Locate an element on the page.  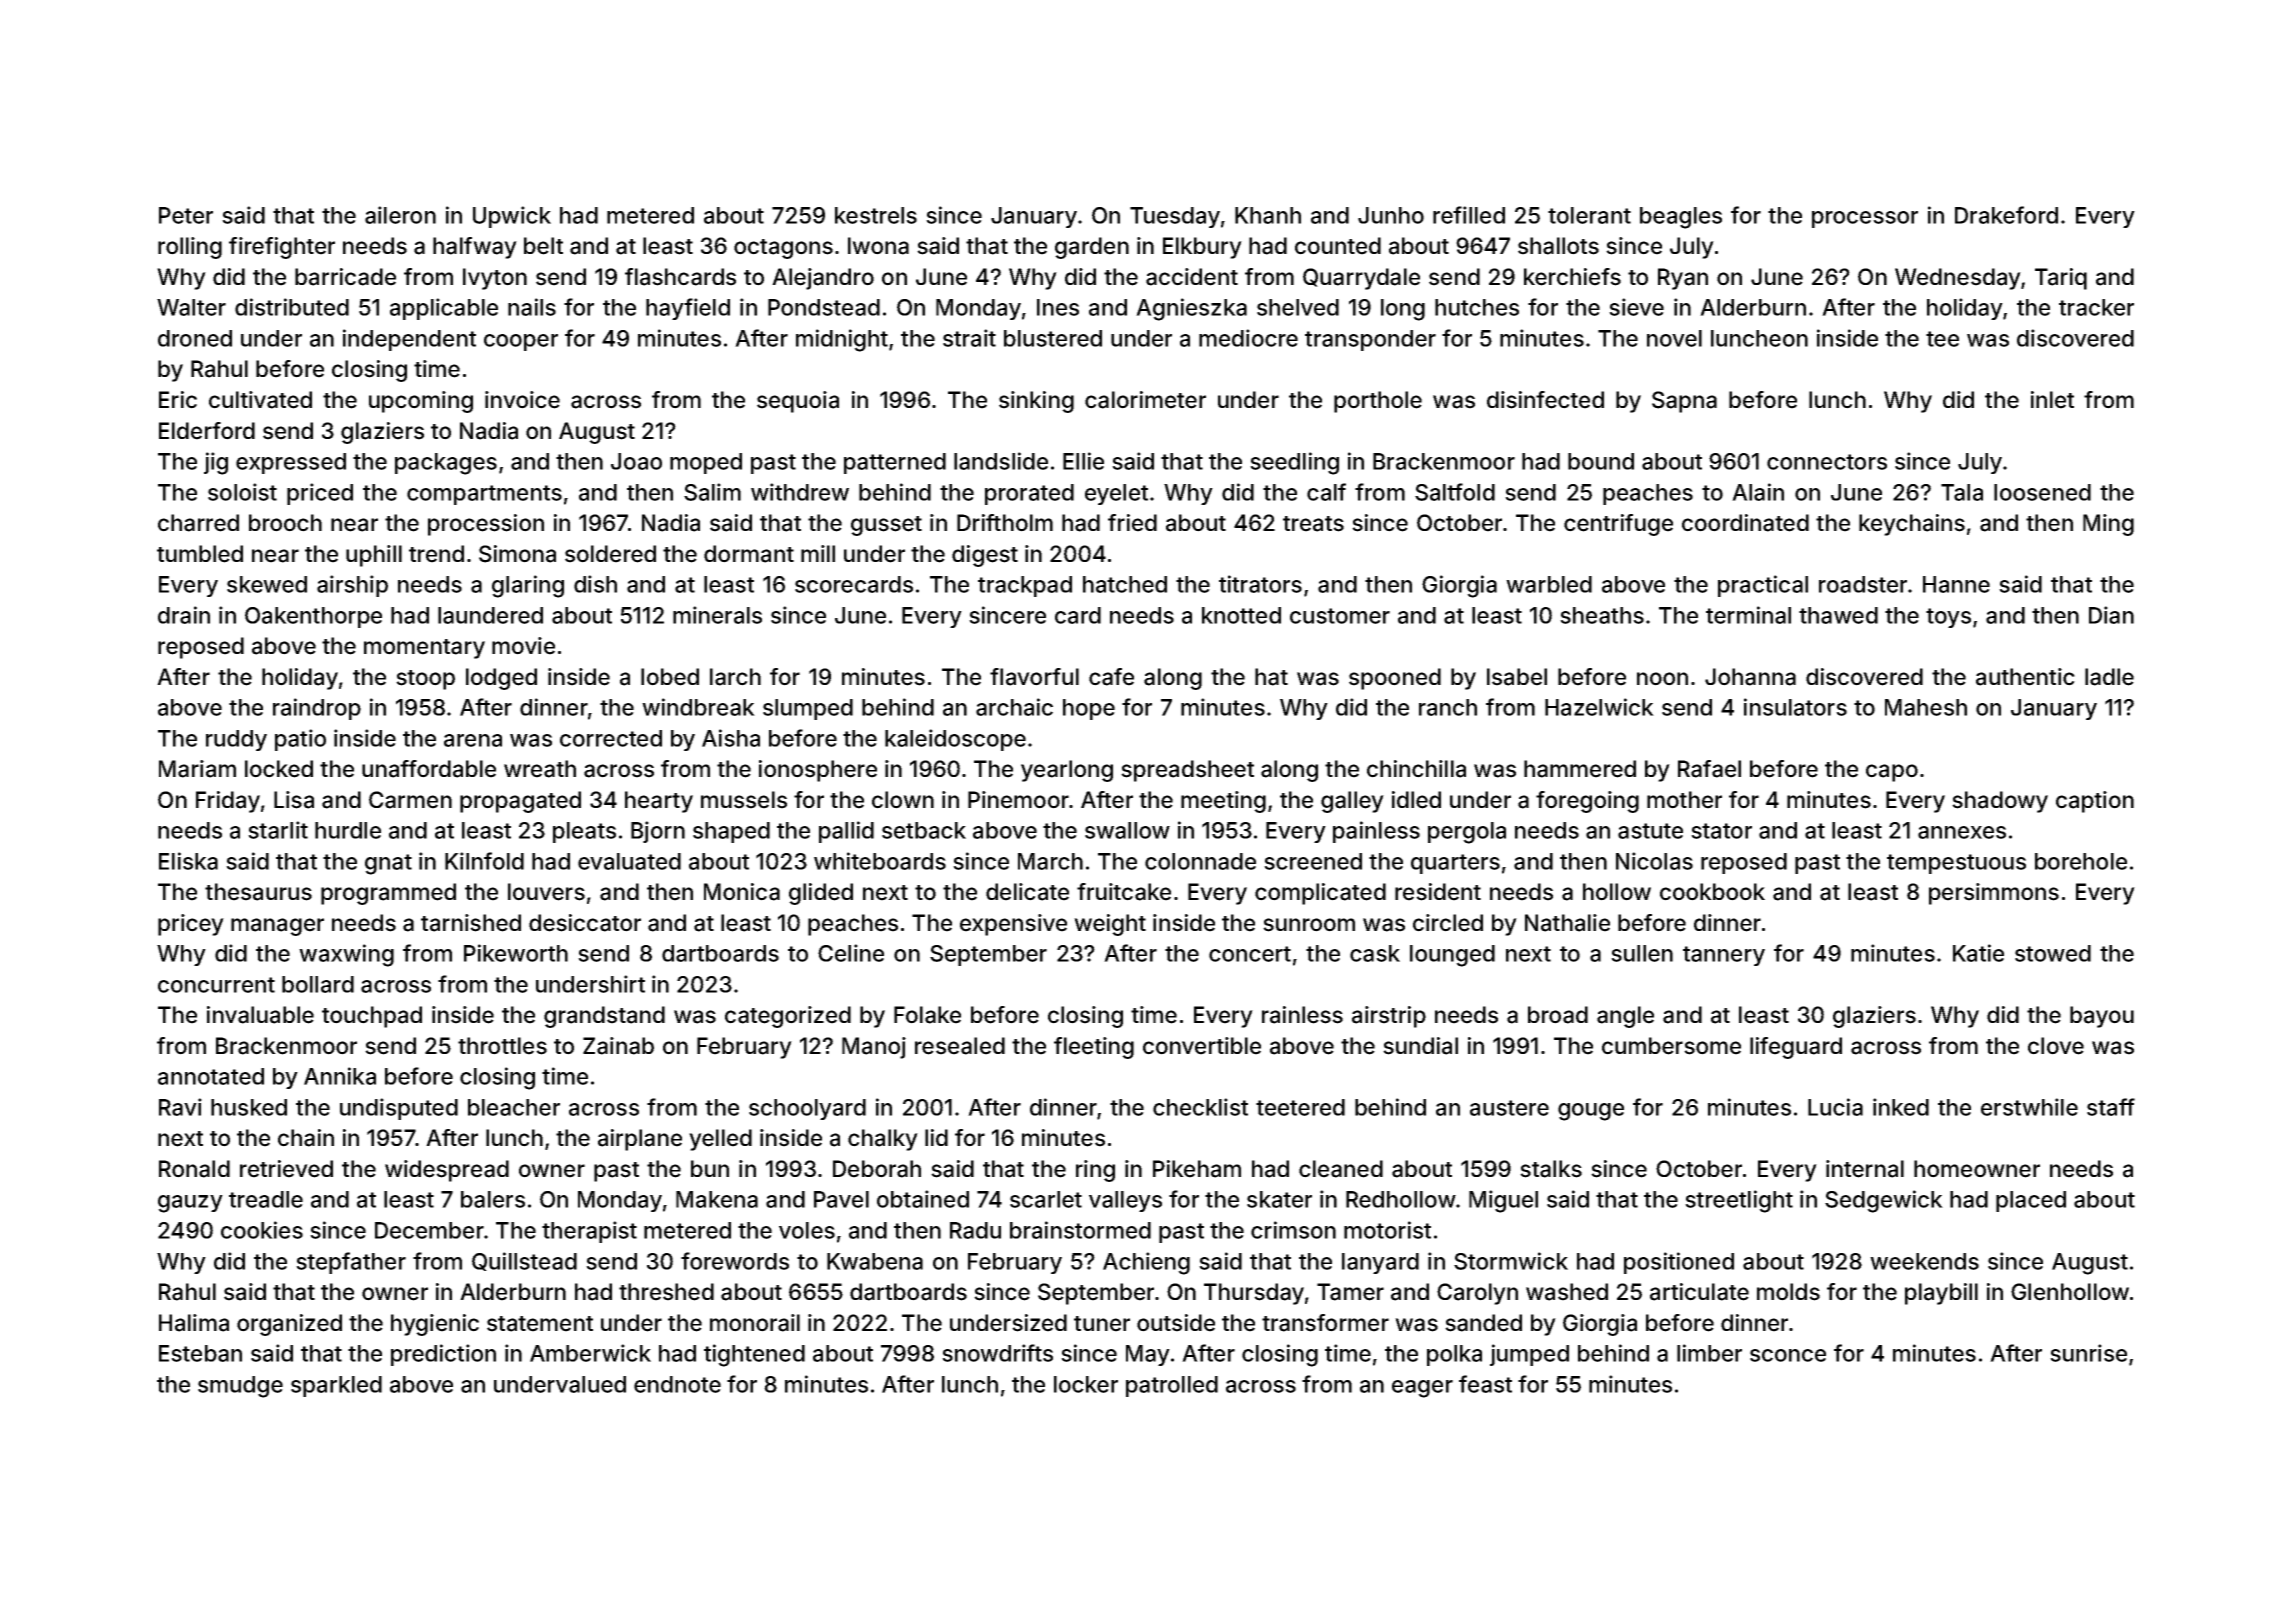
kestrels is located at coordinates (876, 215).
